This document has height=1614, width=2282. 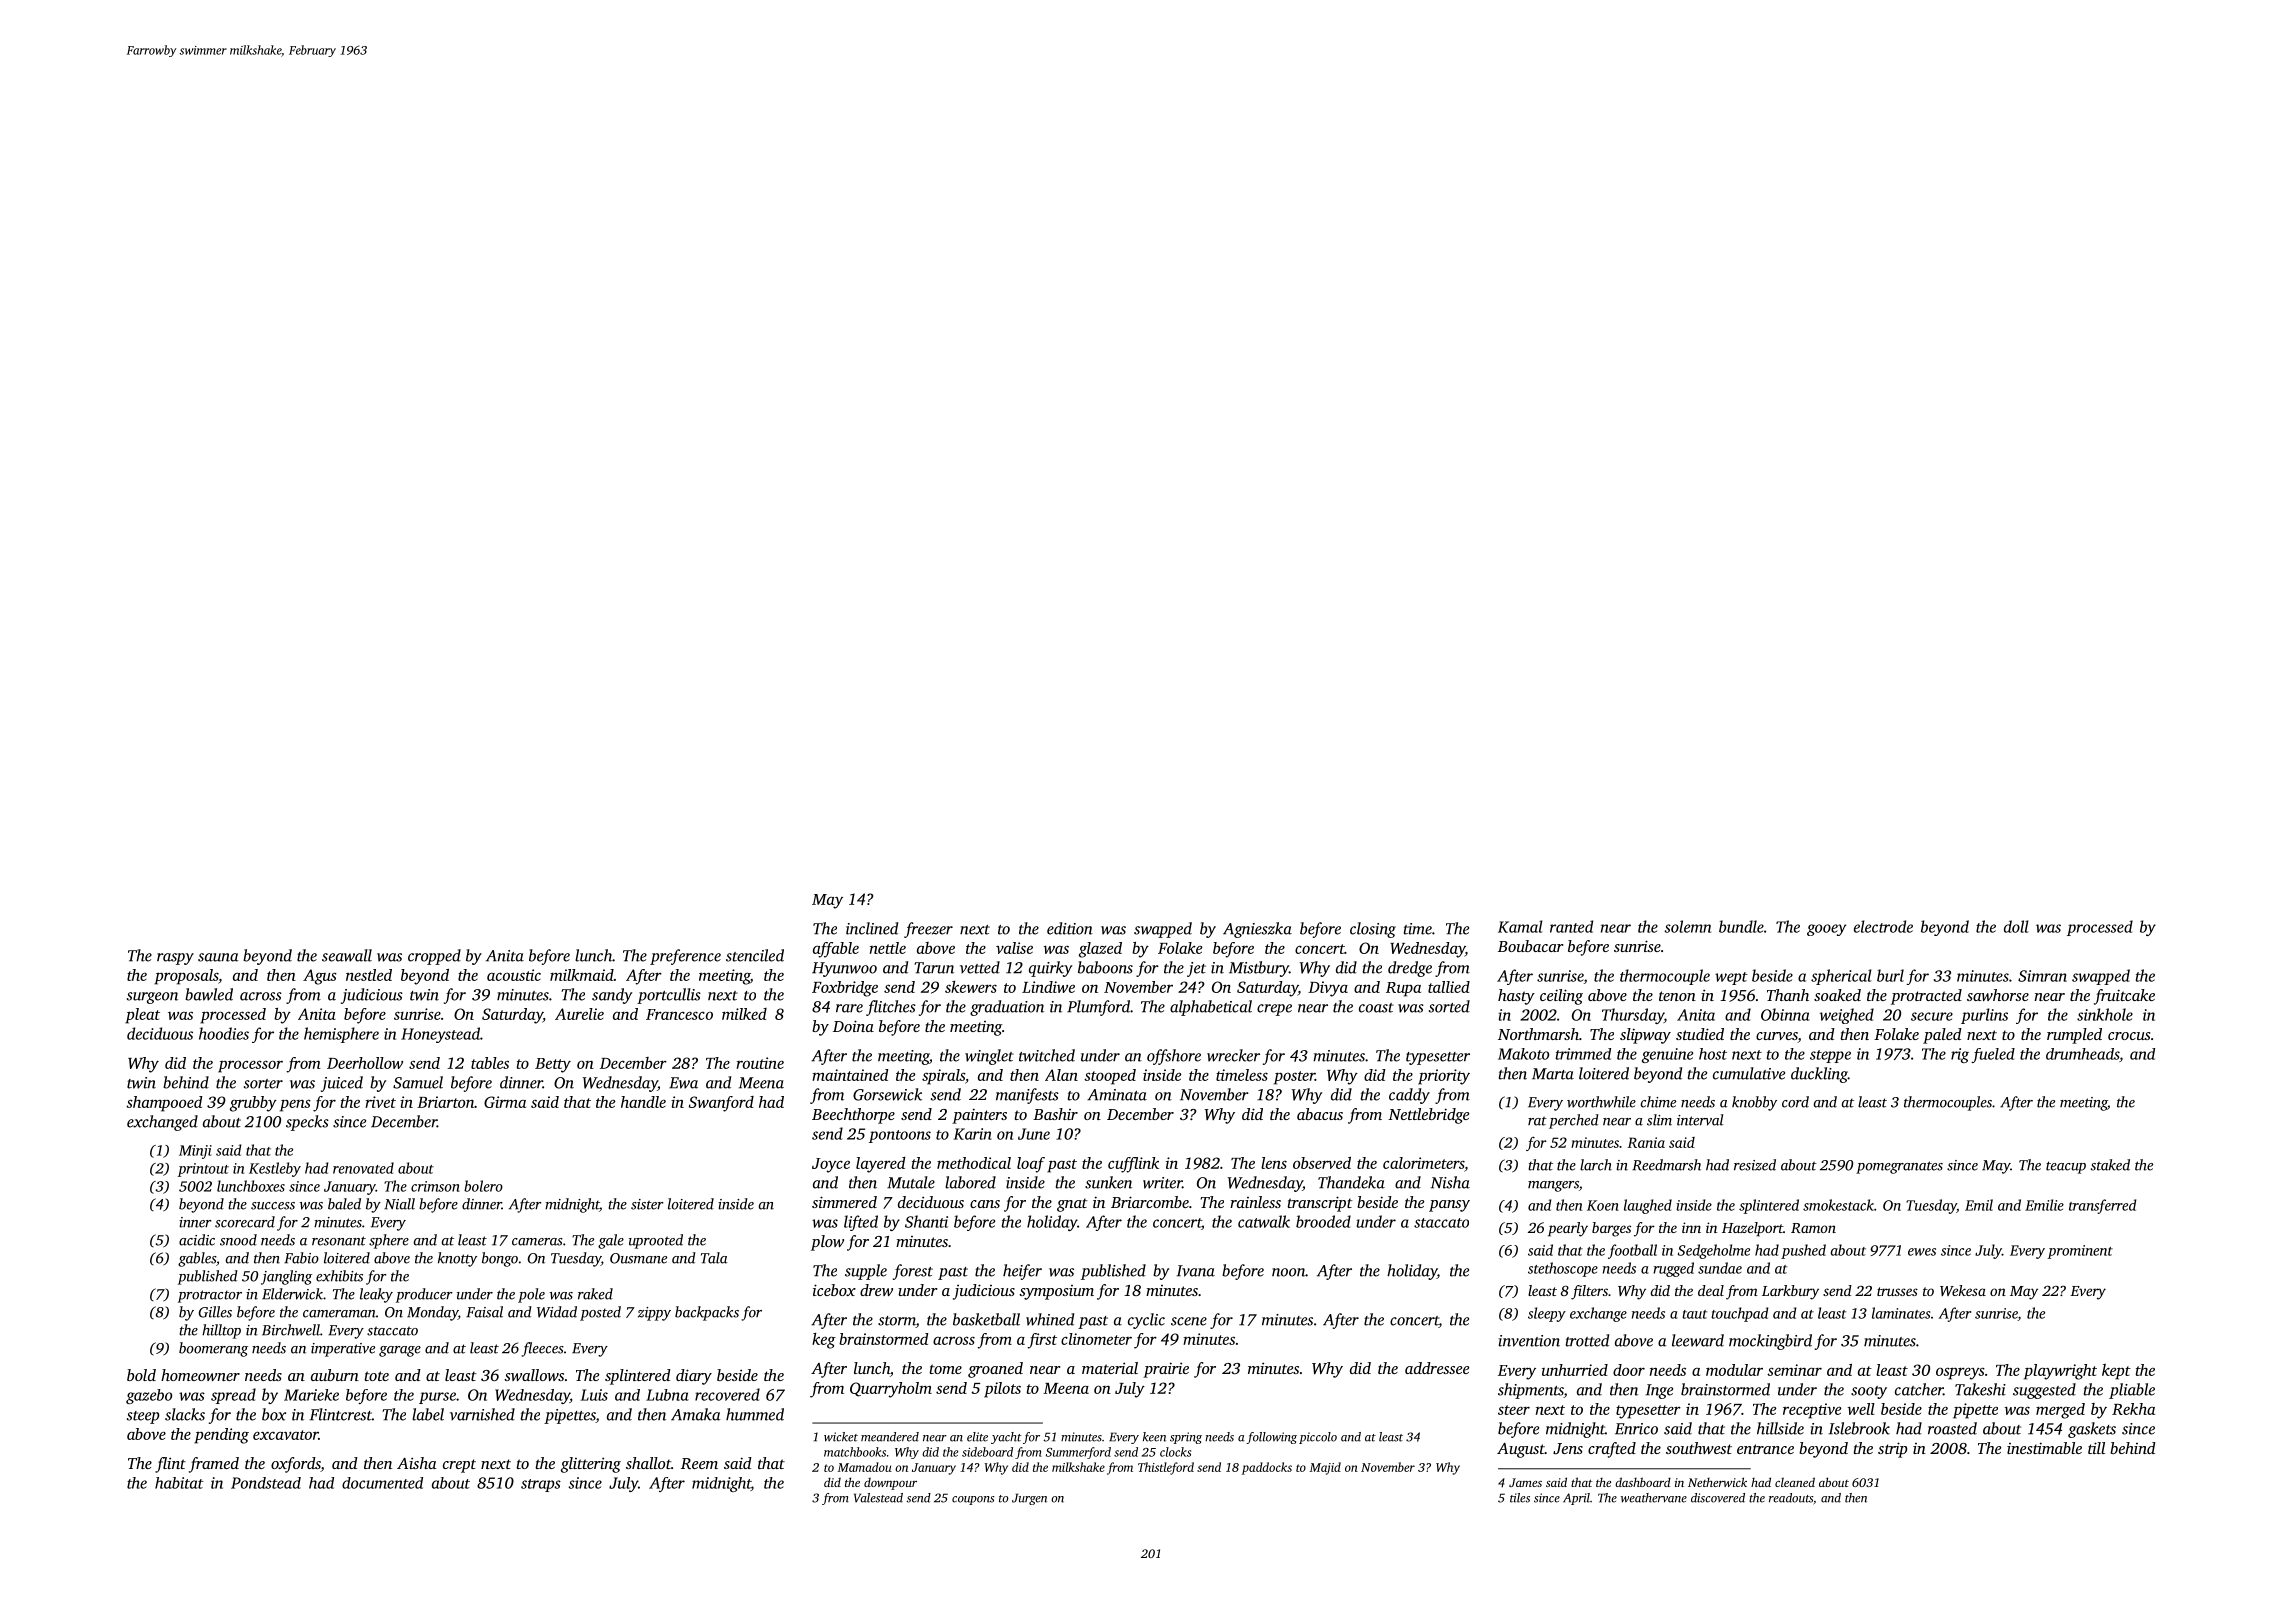 I want to click on symposium, so click(x=1056, y=1292).
